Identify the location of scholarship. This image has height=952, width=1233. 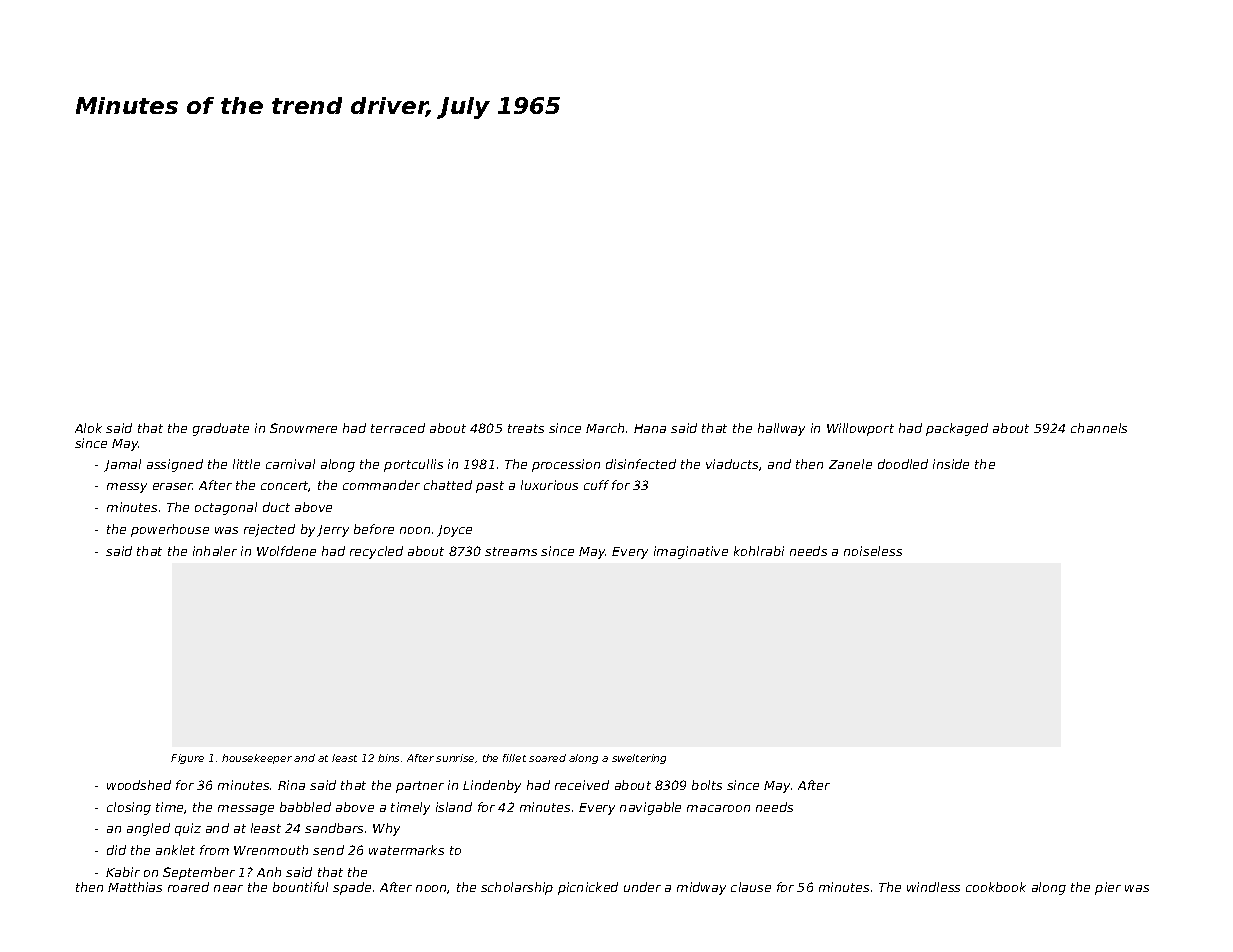
(517, 888).
